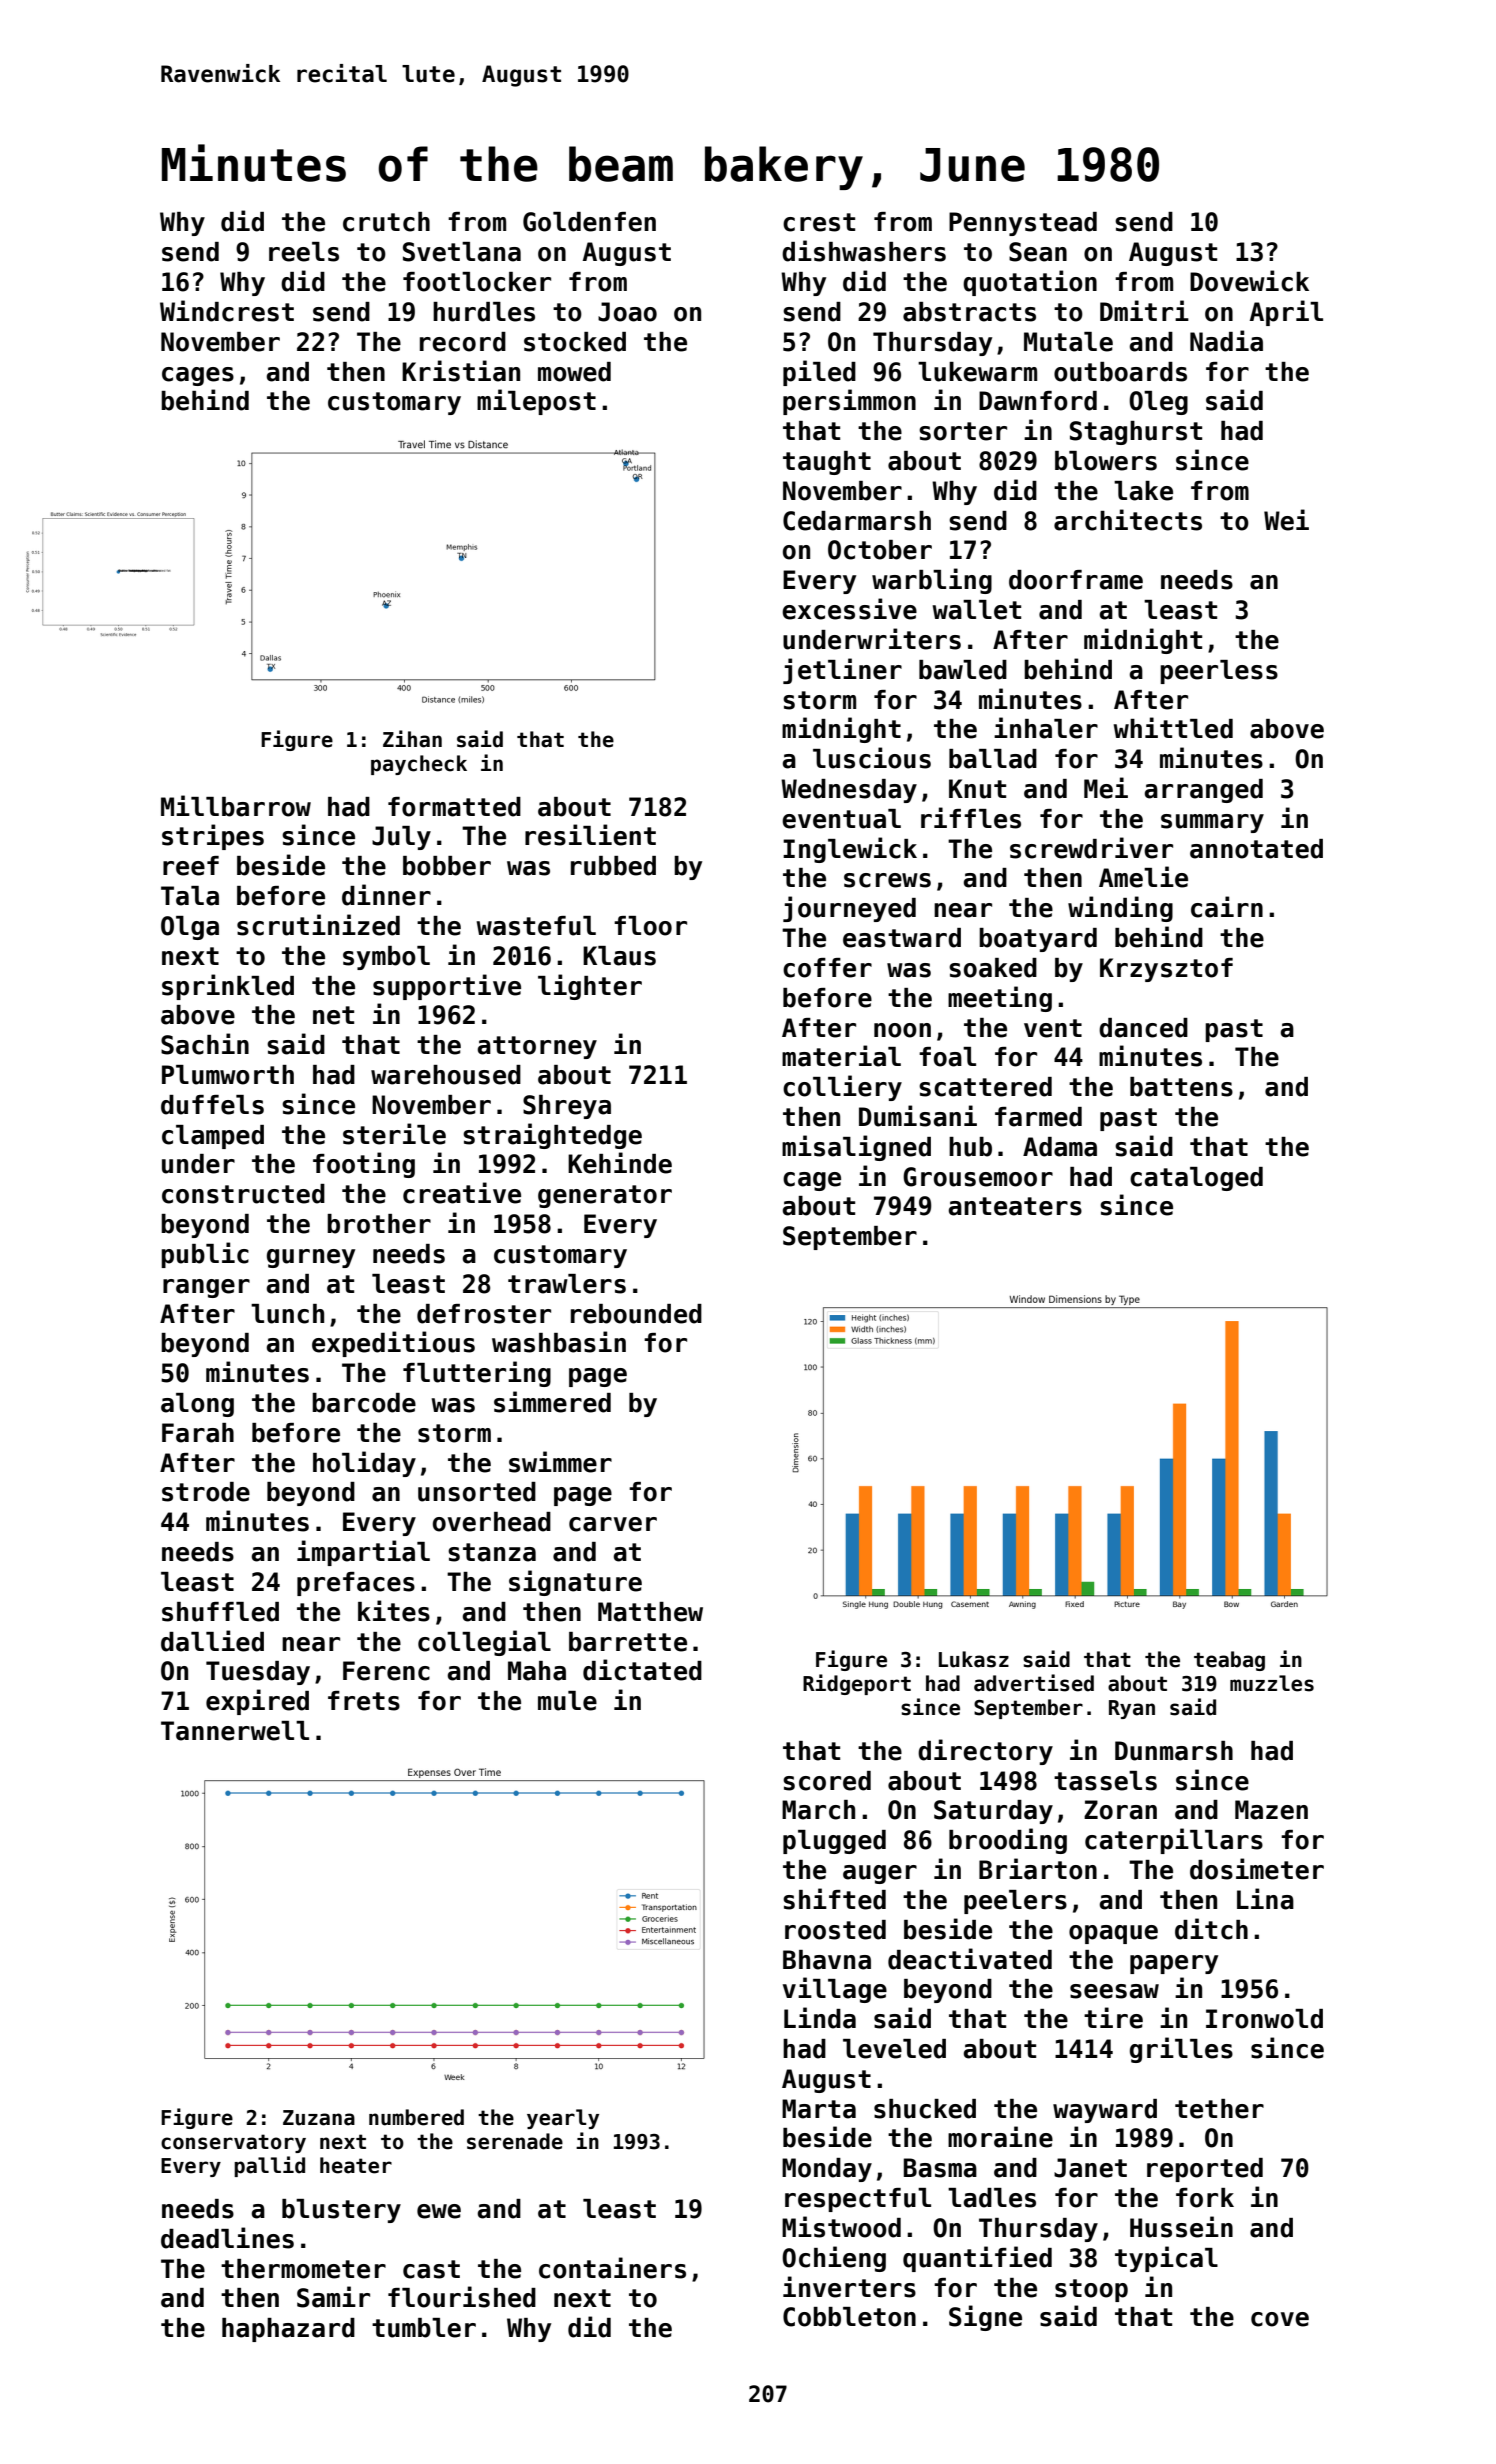  I want to click on barcode, so click(364, 1403).
